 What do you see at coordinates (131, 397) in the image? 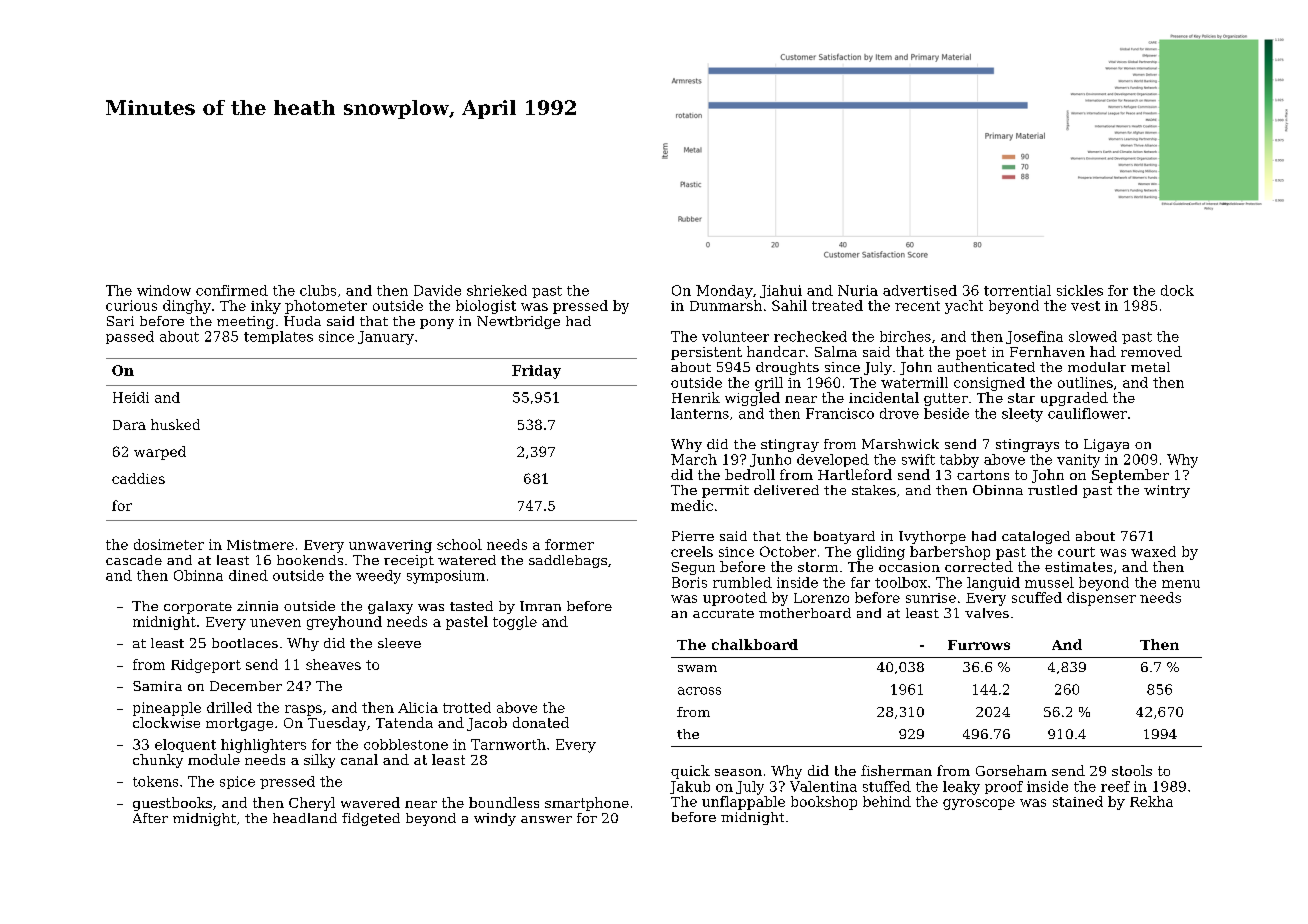
I see `Heidi` at bounding box center [131, 397].
